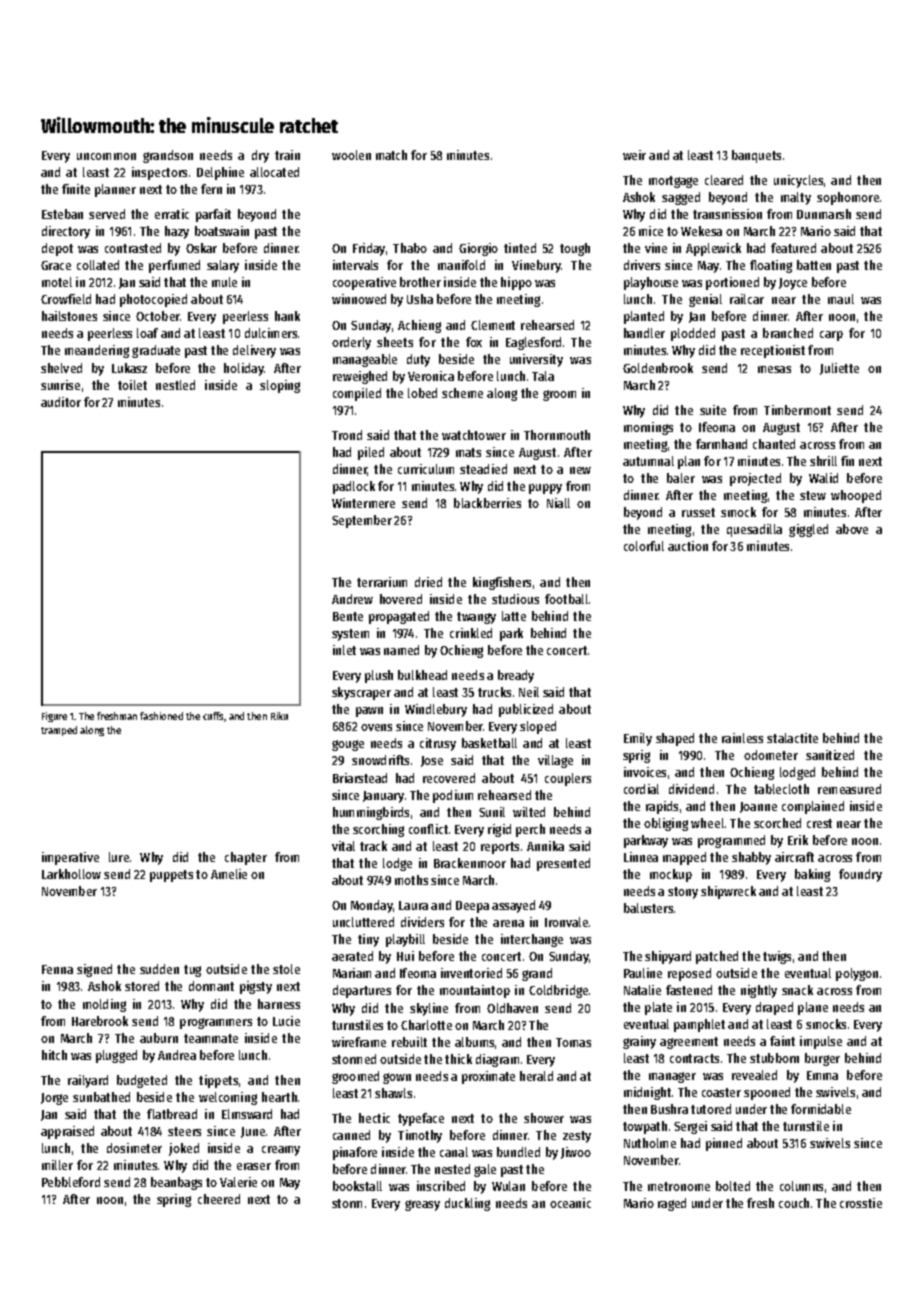  Describe the element at coordinates (502, 583) in the screenshot. I see `kingfishers` at that location.
